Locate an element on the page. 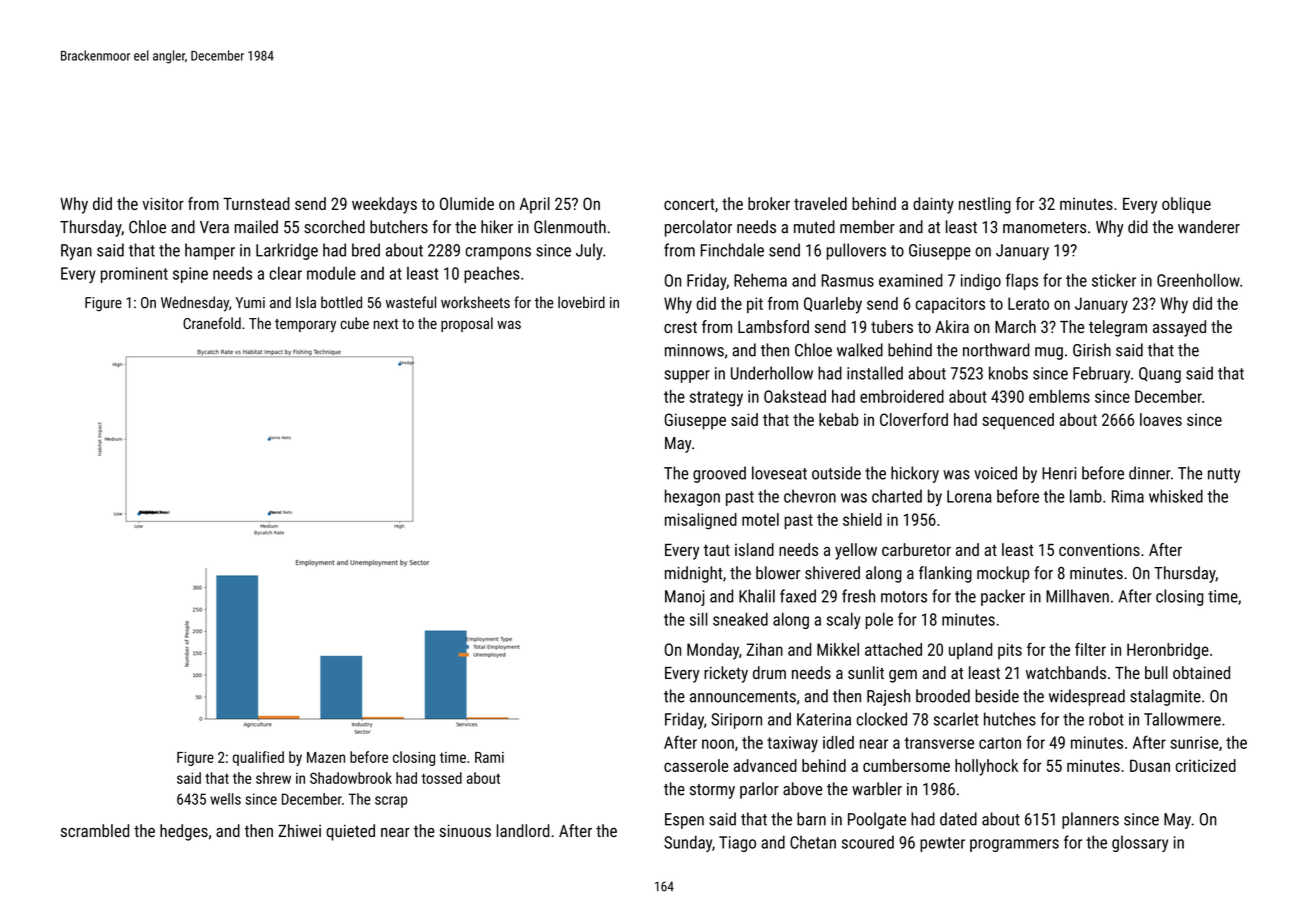 This document has width=1308, height=924. visitor is located at coordinates (163, 203).
